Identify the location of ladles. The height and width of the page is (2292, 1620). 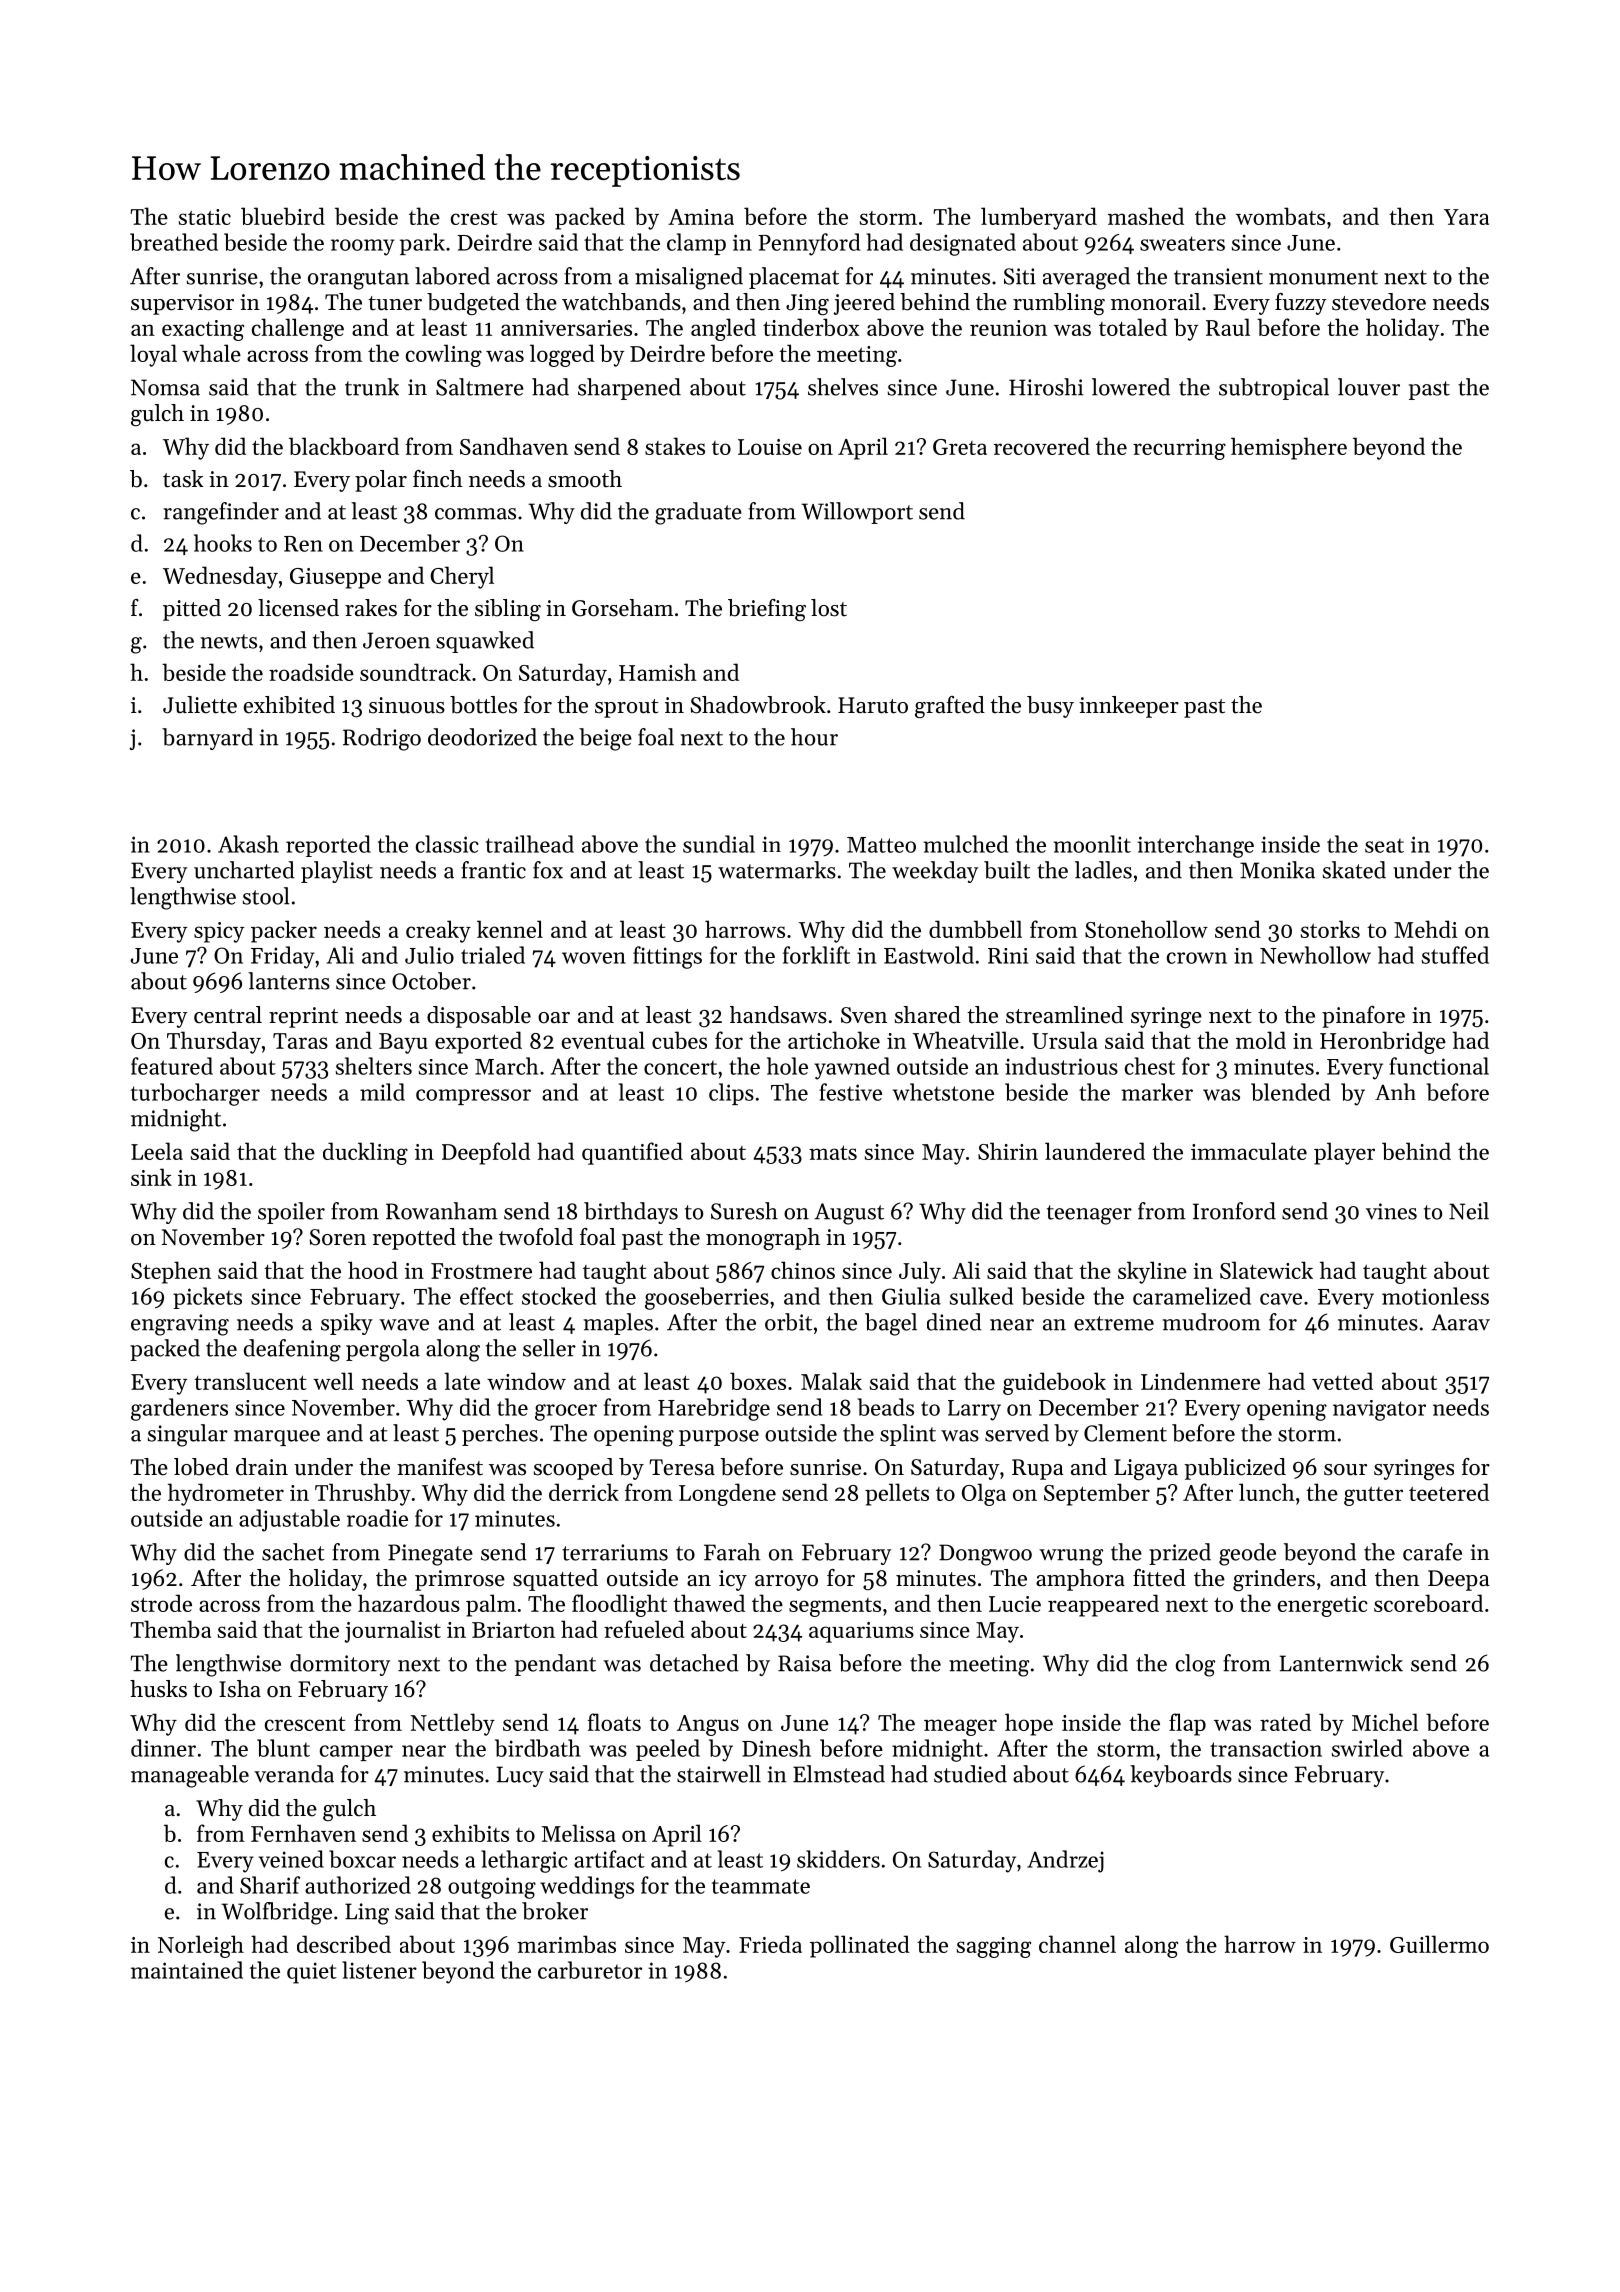
(1103, 870).
